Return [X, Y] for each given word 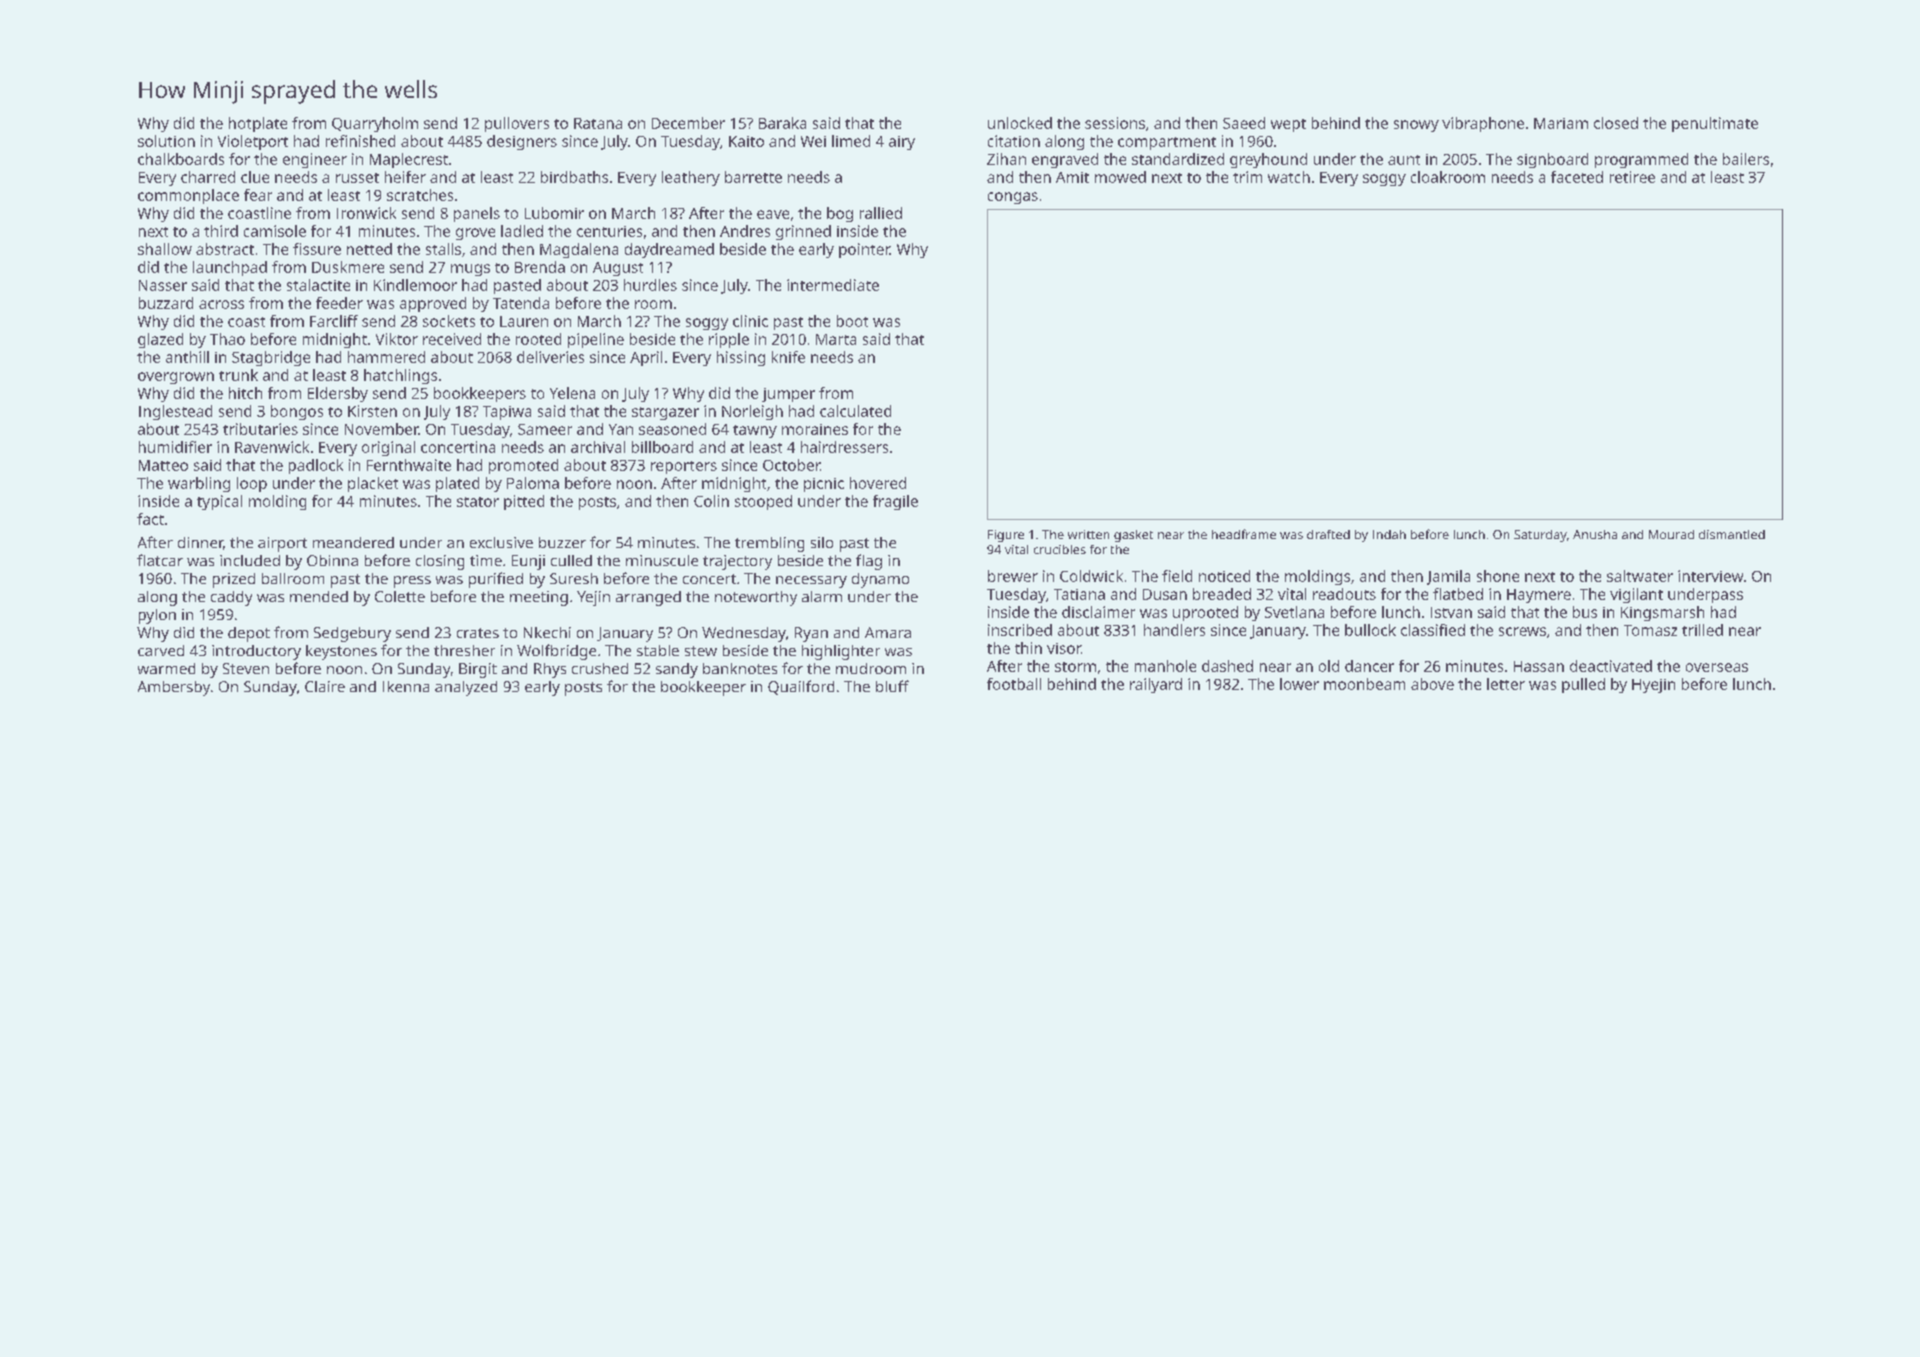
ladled [522, 231]
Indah [1389, 534]
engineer [315, 160]
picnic [824, 485]
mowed [1120, 177]
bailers [1746, 159]
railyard [1156, 685]
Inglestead [175, 412]
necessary [811, 582]
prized [234, 580]
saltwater [1640, 576]
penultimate [1715, 124]
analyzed [466, 688]
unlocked [1020, 123]
